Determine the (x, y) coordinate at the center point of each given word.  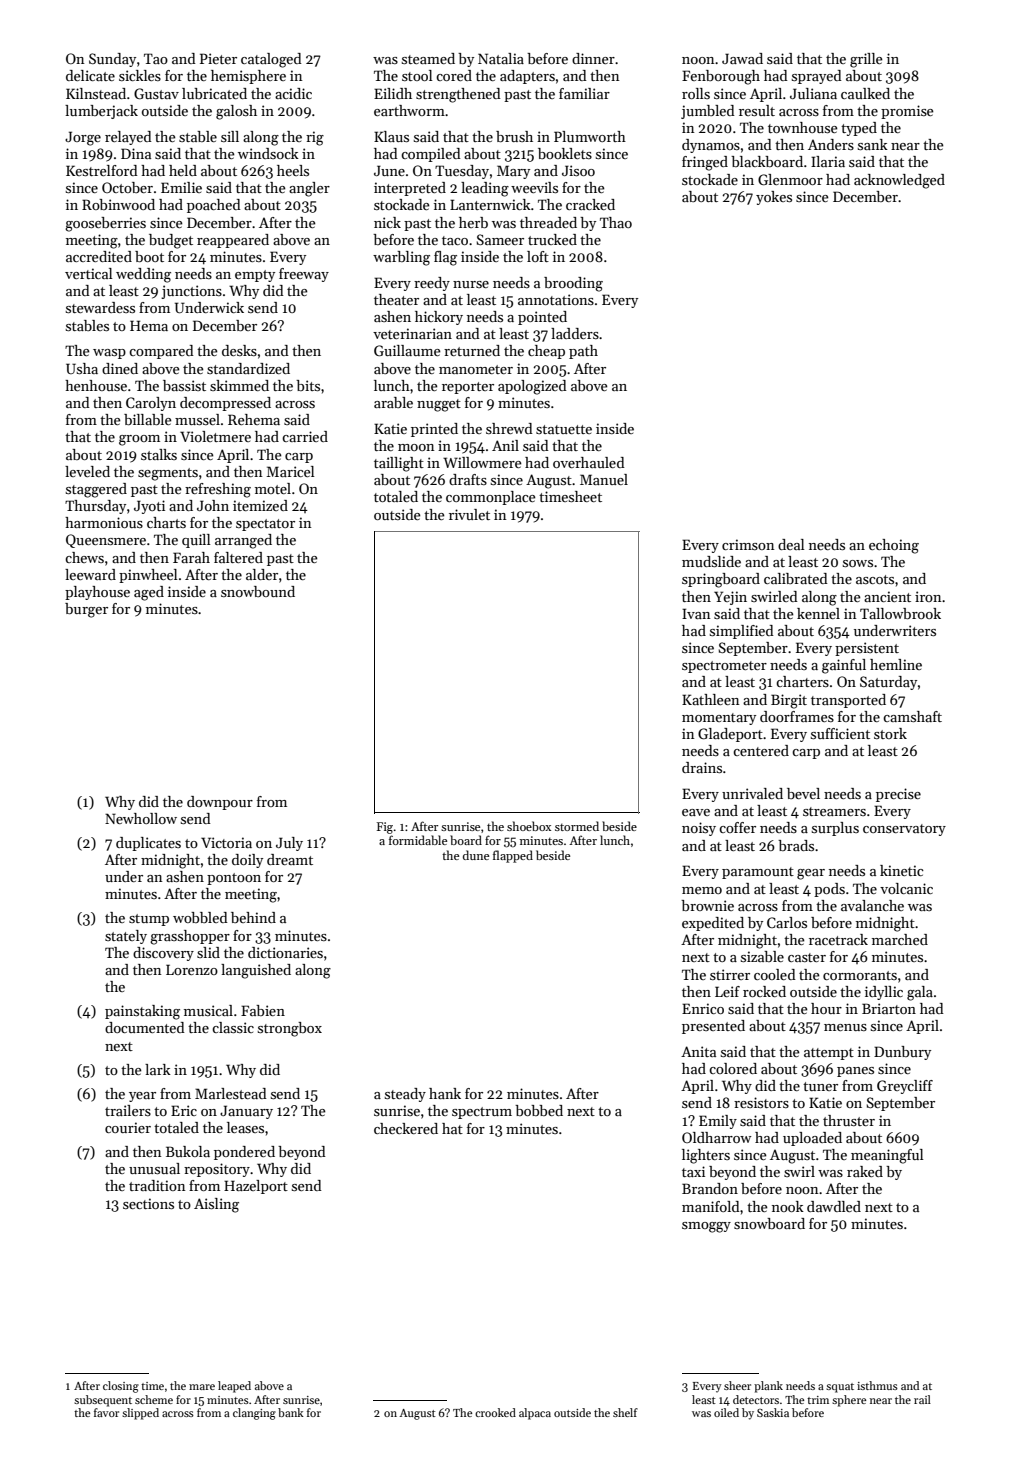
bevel (803, 793)
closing (121, 1387)
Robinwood (118, 204)
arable (393, 402)
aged (149, 593)
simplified (742, 632)
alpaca (535, 1414)
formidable (418, 840)
